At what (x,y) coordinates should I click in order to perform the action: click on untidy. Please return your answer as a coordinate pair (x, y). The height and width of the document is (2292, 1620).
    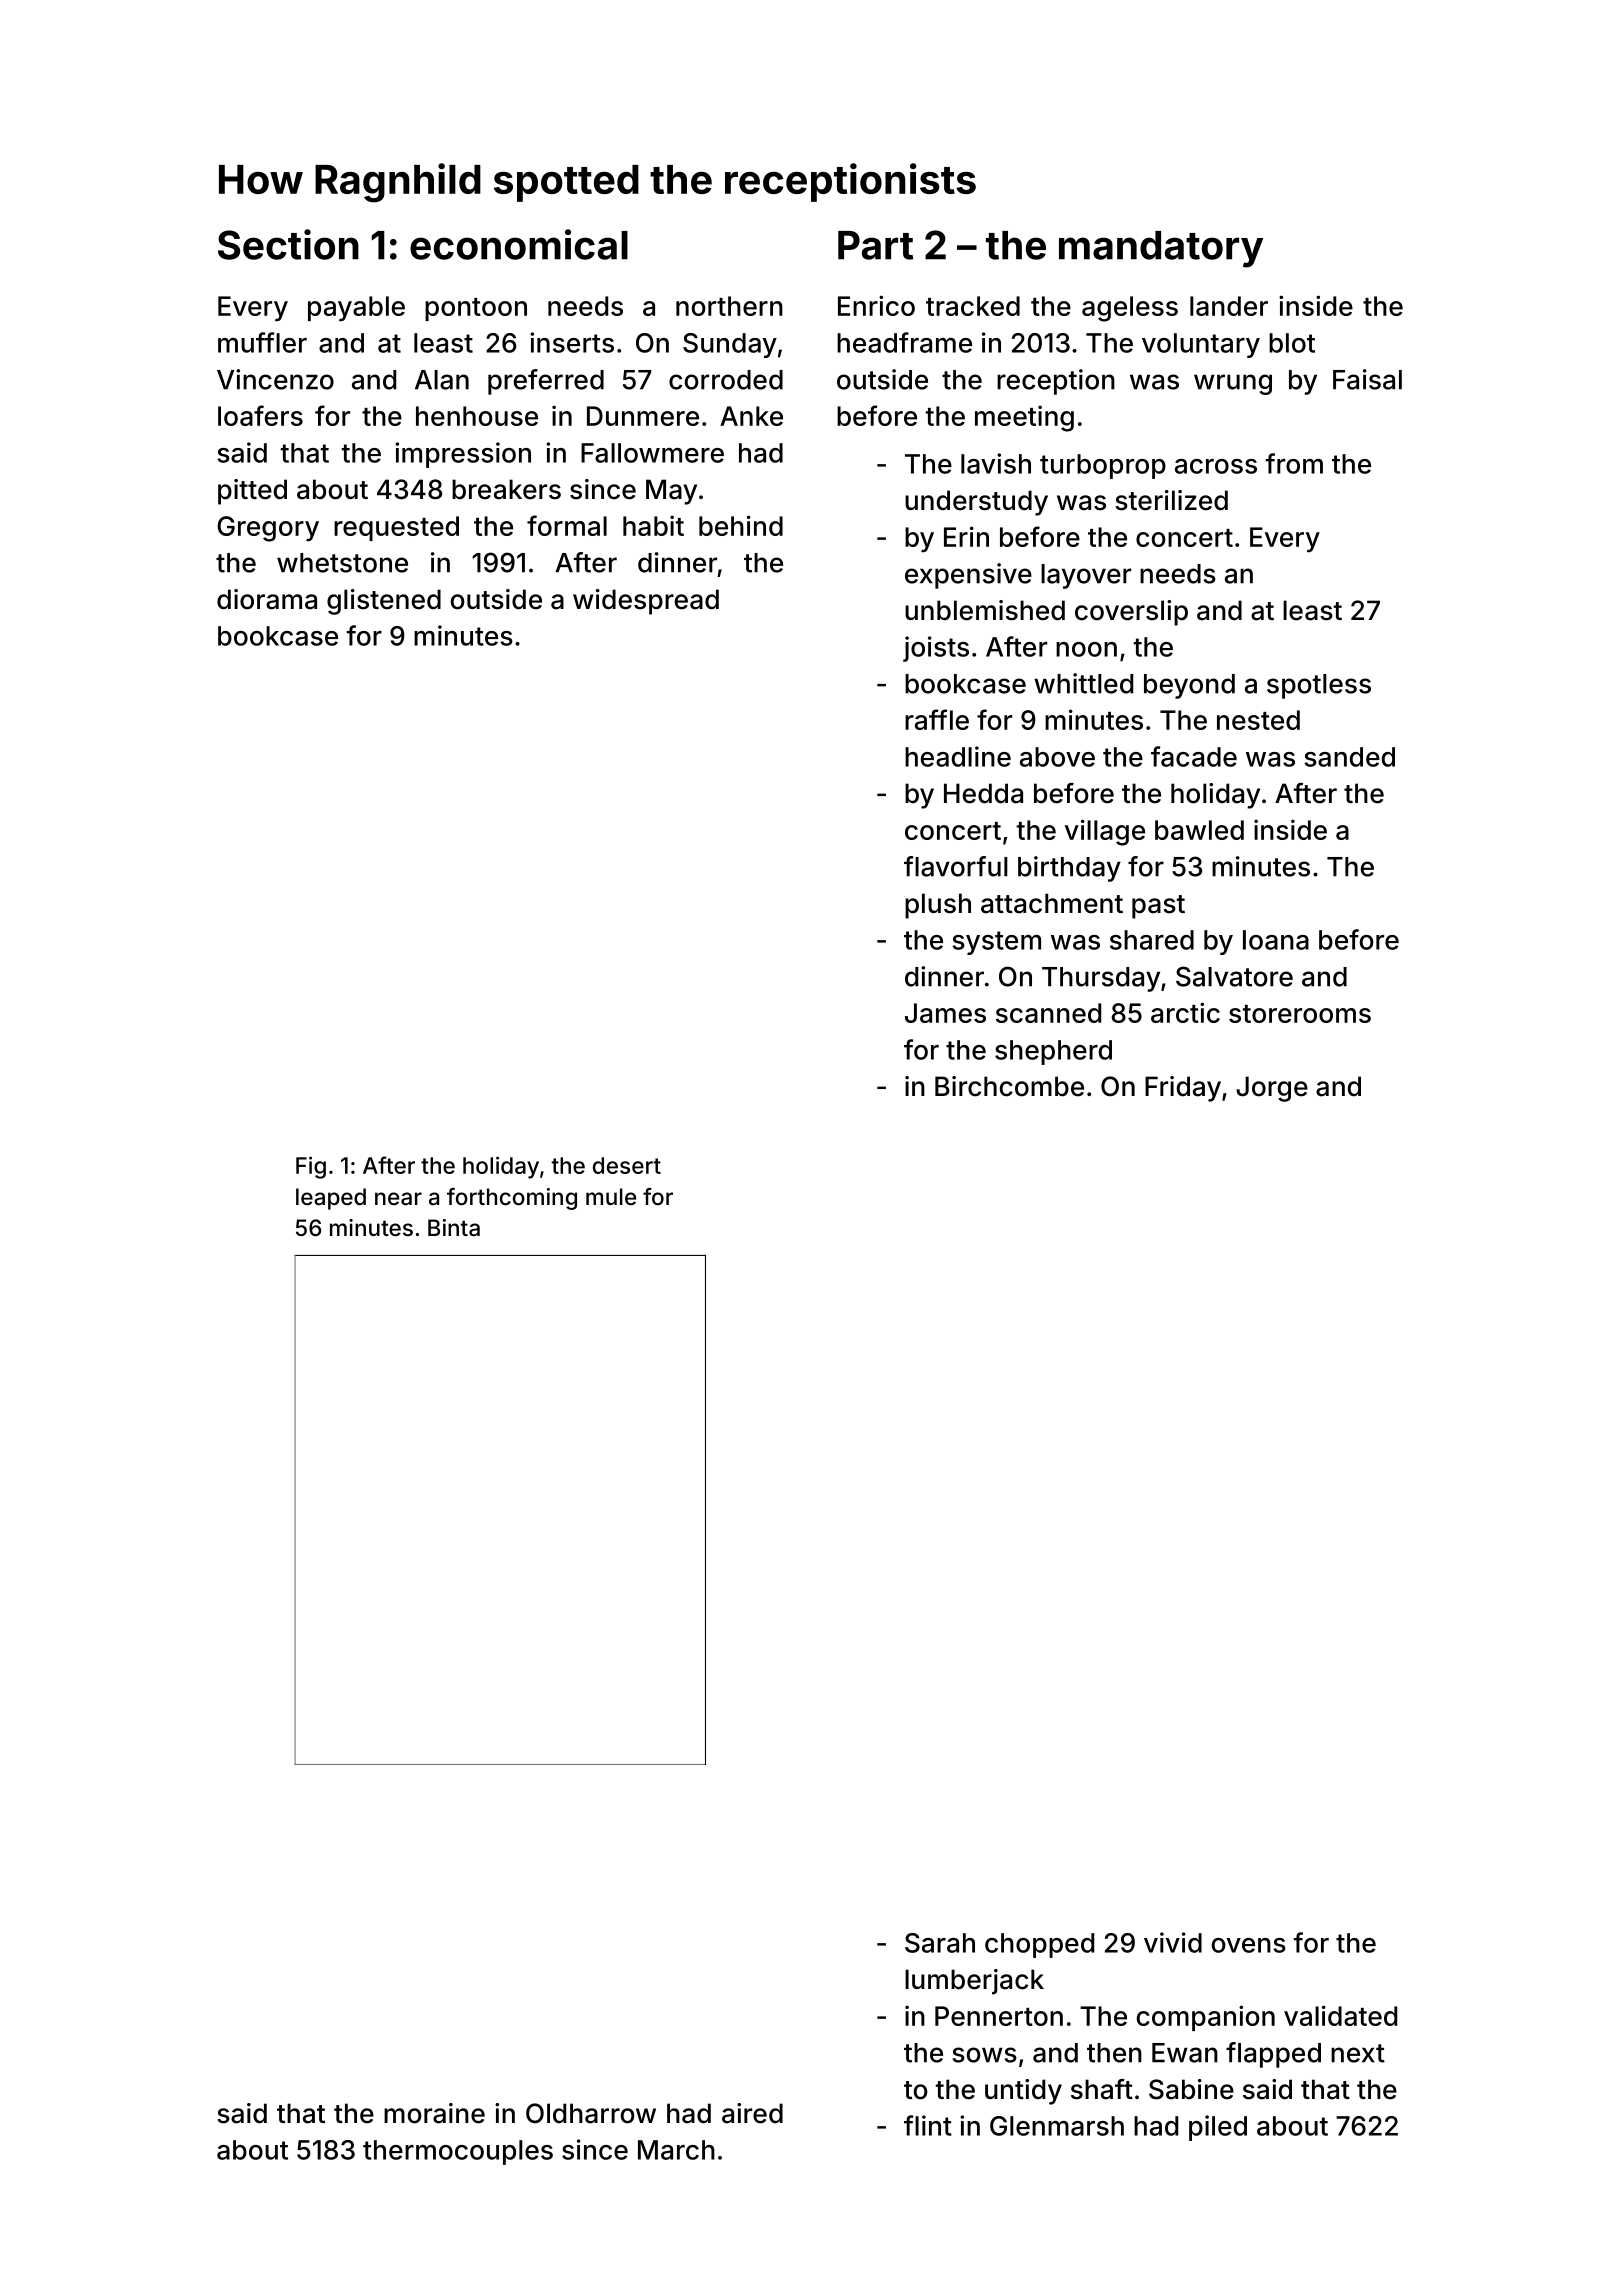
    Looking at the image, I should click on (1023, 2092).
